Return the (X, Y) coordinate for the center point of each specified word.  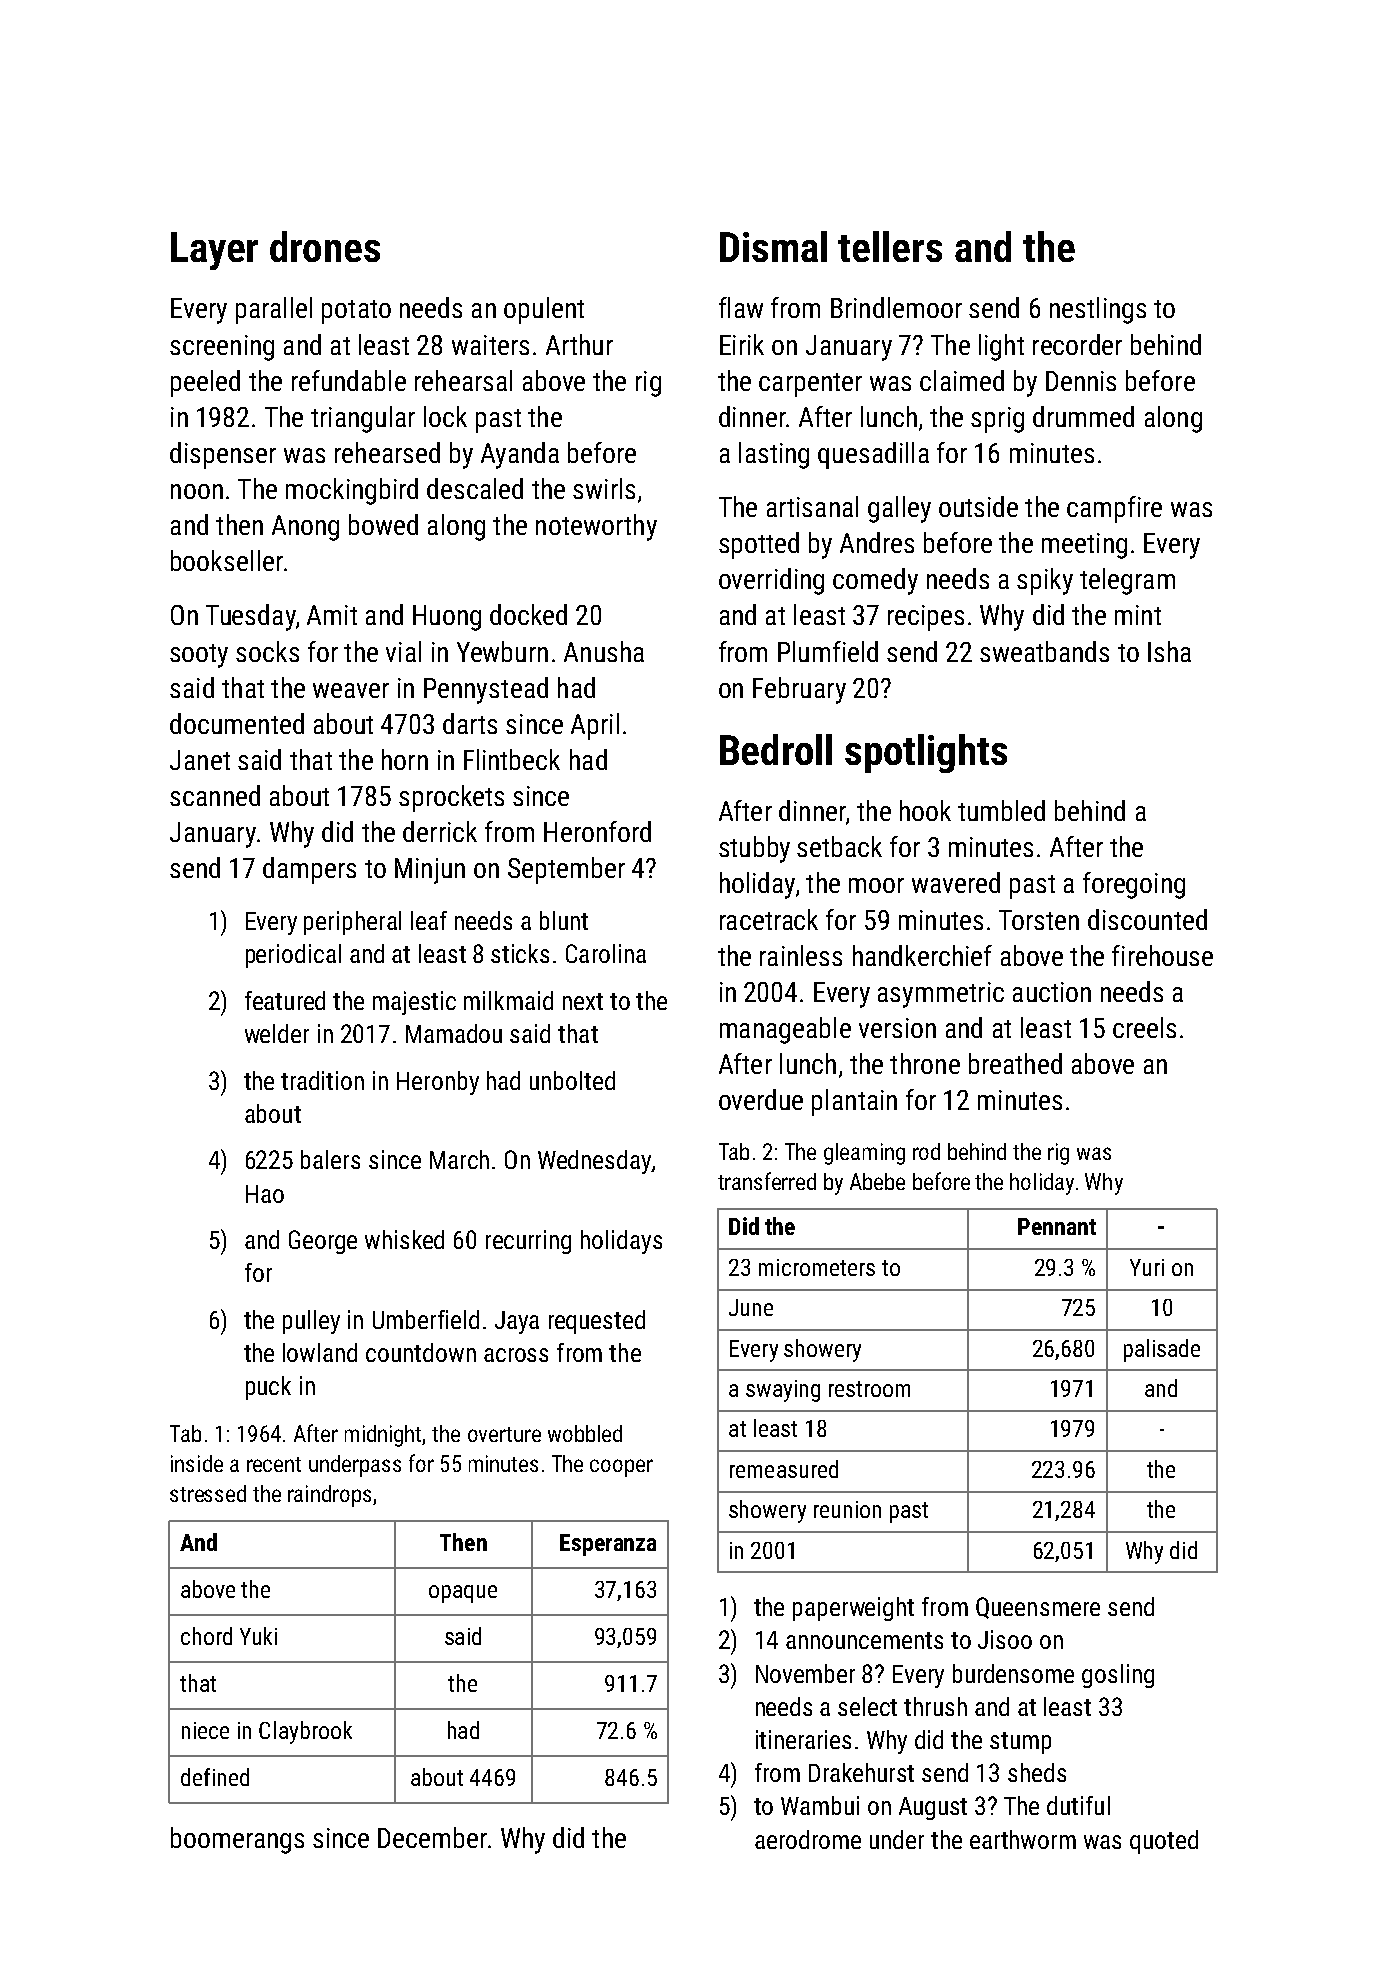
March (459, 1159)
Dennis (1081, 381)
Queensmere (1038, 1608)
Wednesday (594, 1162)
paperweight (853, 1609)
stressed (208, 1493)
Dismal (773, 246)
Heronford (597, 831)
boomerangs (237, 1840)
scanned (215, 795)
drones (325, 246)
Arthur (579, 344)
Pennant (1057, 1226)
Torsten (1039, 920)
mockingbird (352, 491)
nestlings (1098, 310)
